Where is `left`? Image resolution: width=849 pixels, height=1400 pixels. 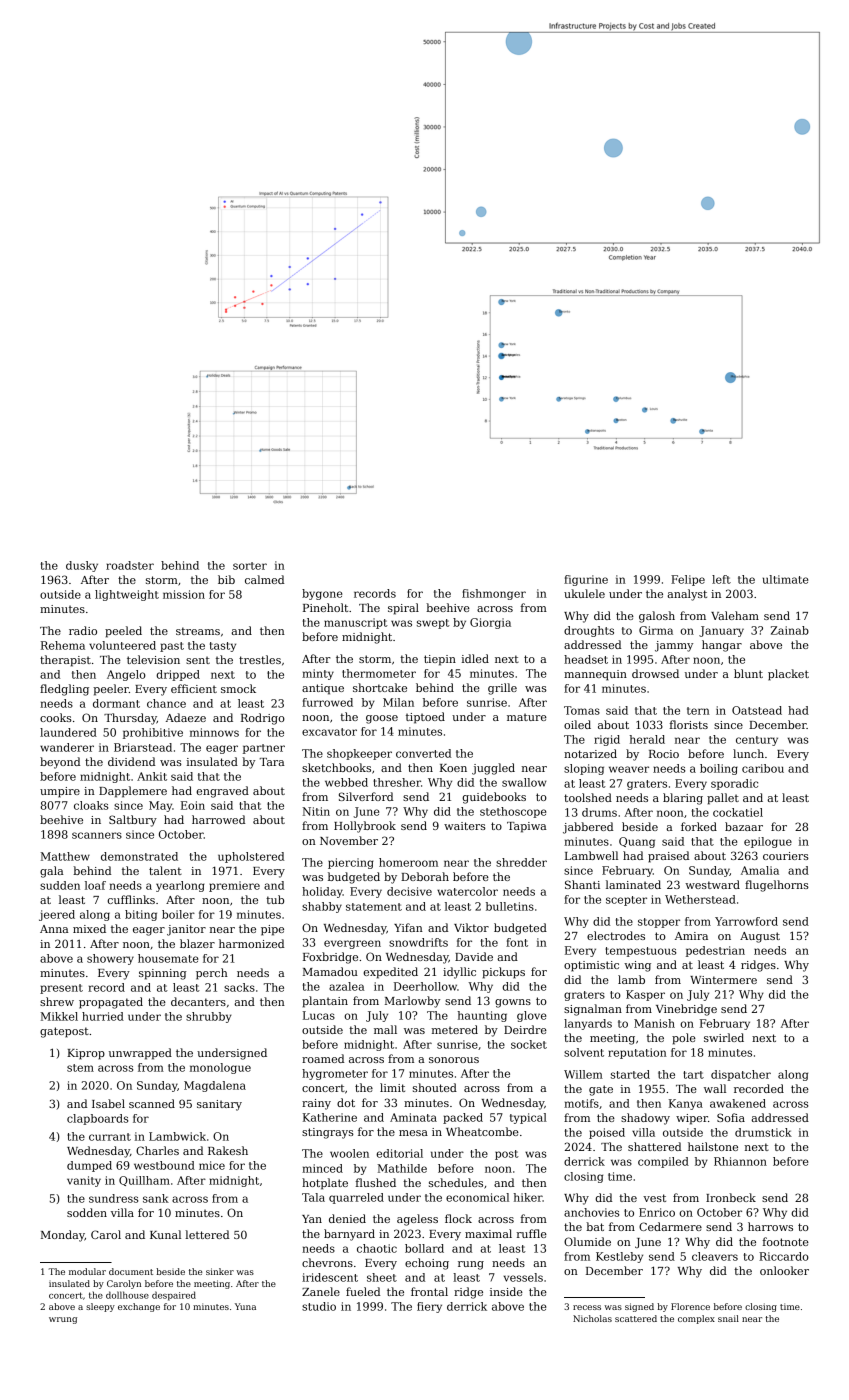 left is located at coordinates (721, 579).
